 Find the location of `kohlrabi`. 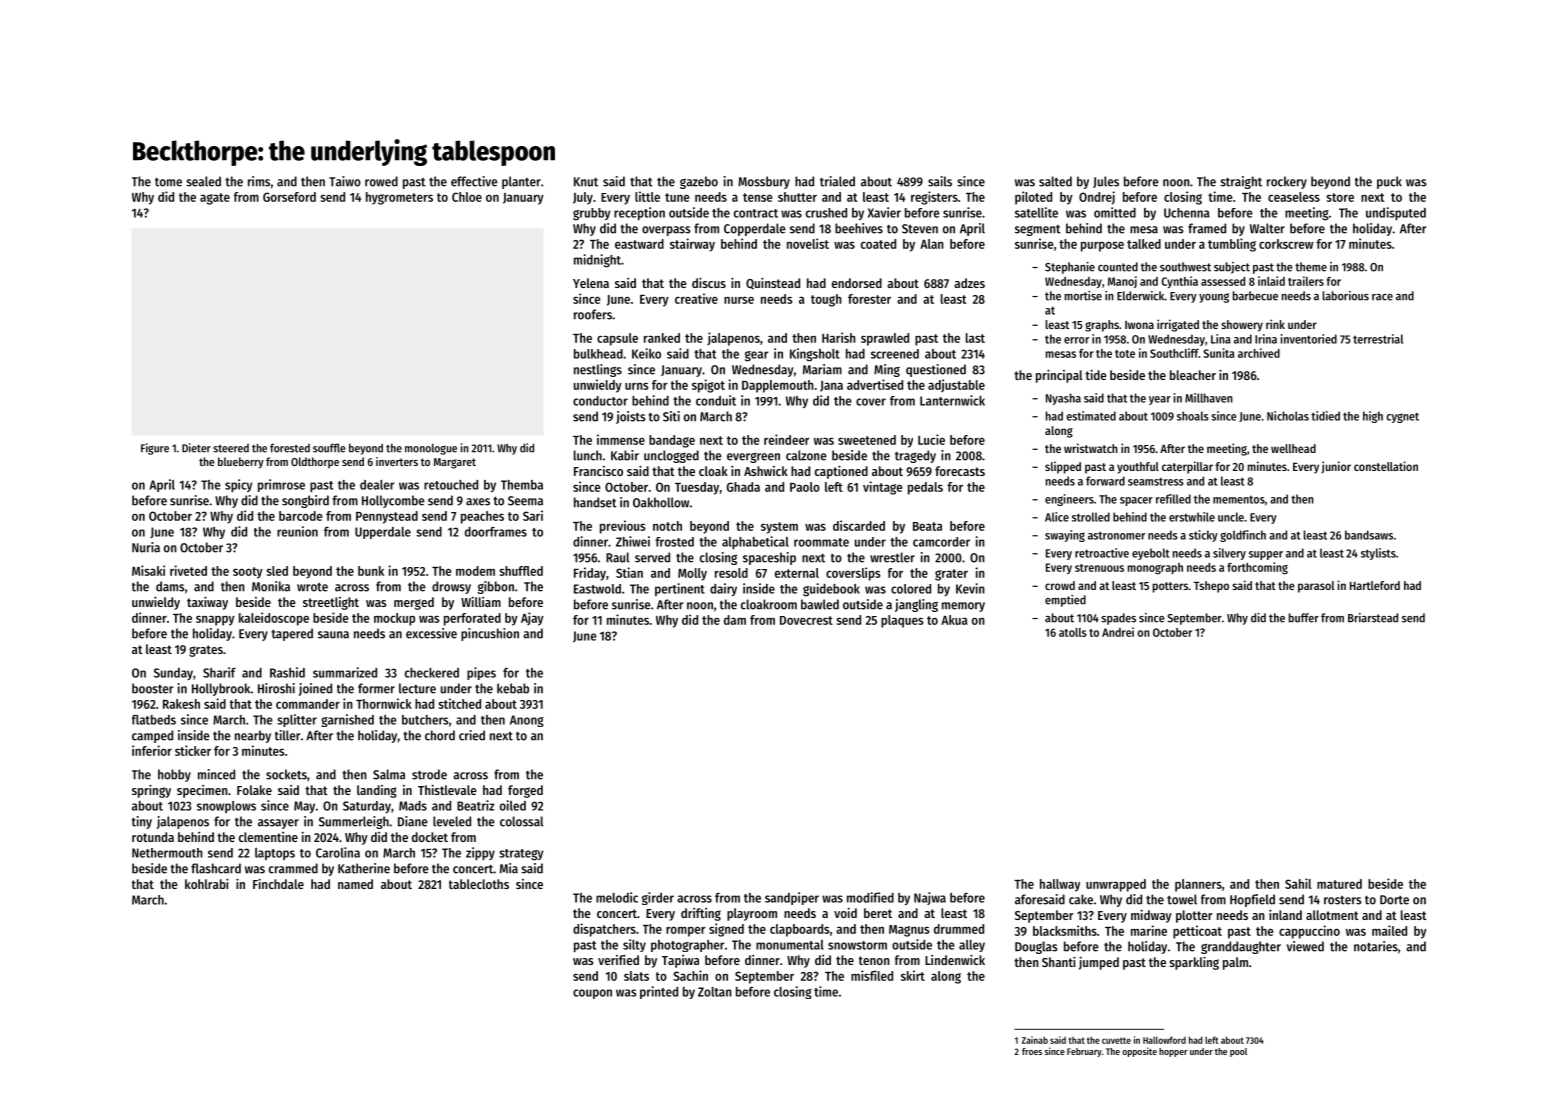

kohlrabi is located at coordinates (207, 884).
